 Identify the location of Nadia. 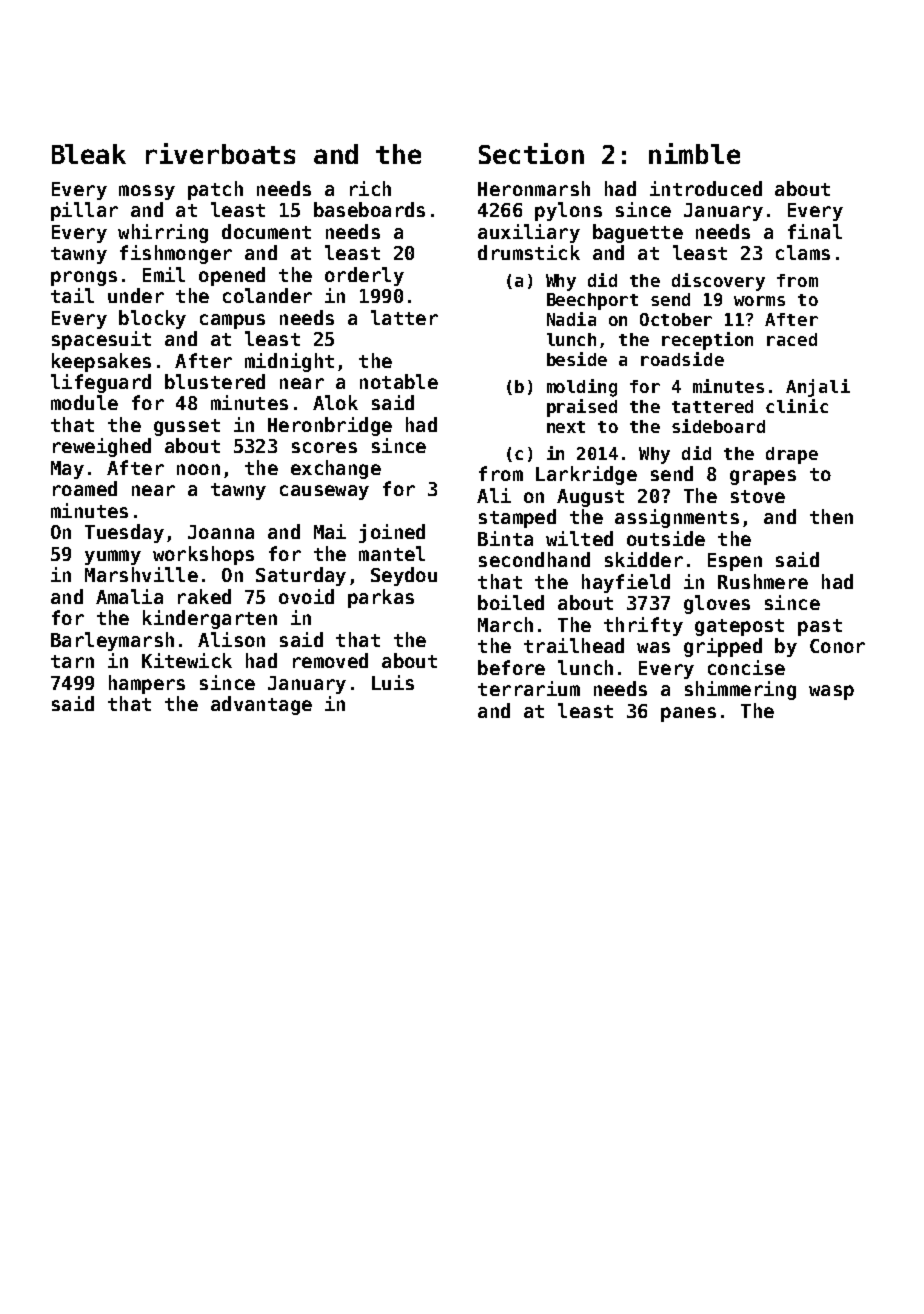
(571, 319).
